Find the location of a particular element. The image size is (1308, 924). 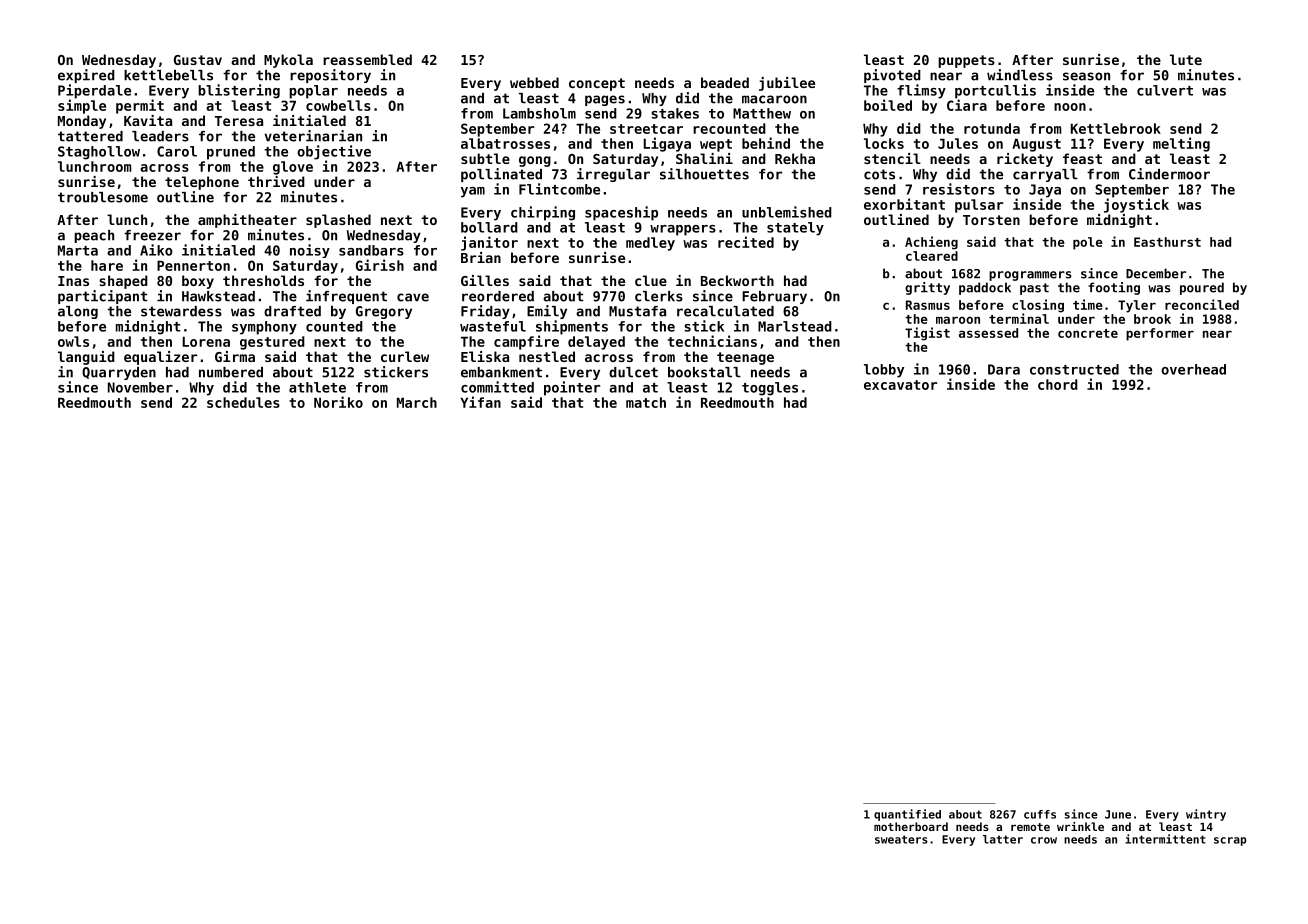

chord is located at coordinates (1058, 384).
